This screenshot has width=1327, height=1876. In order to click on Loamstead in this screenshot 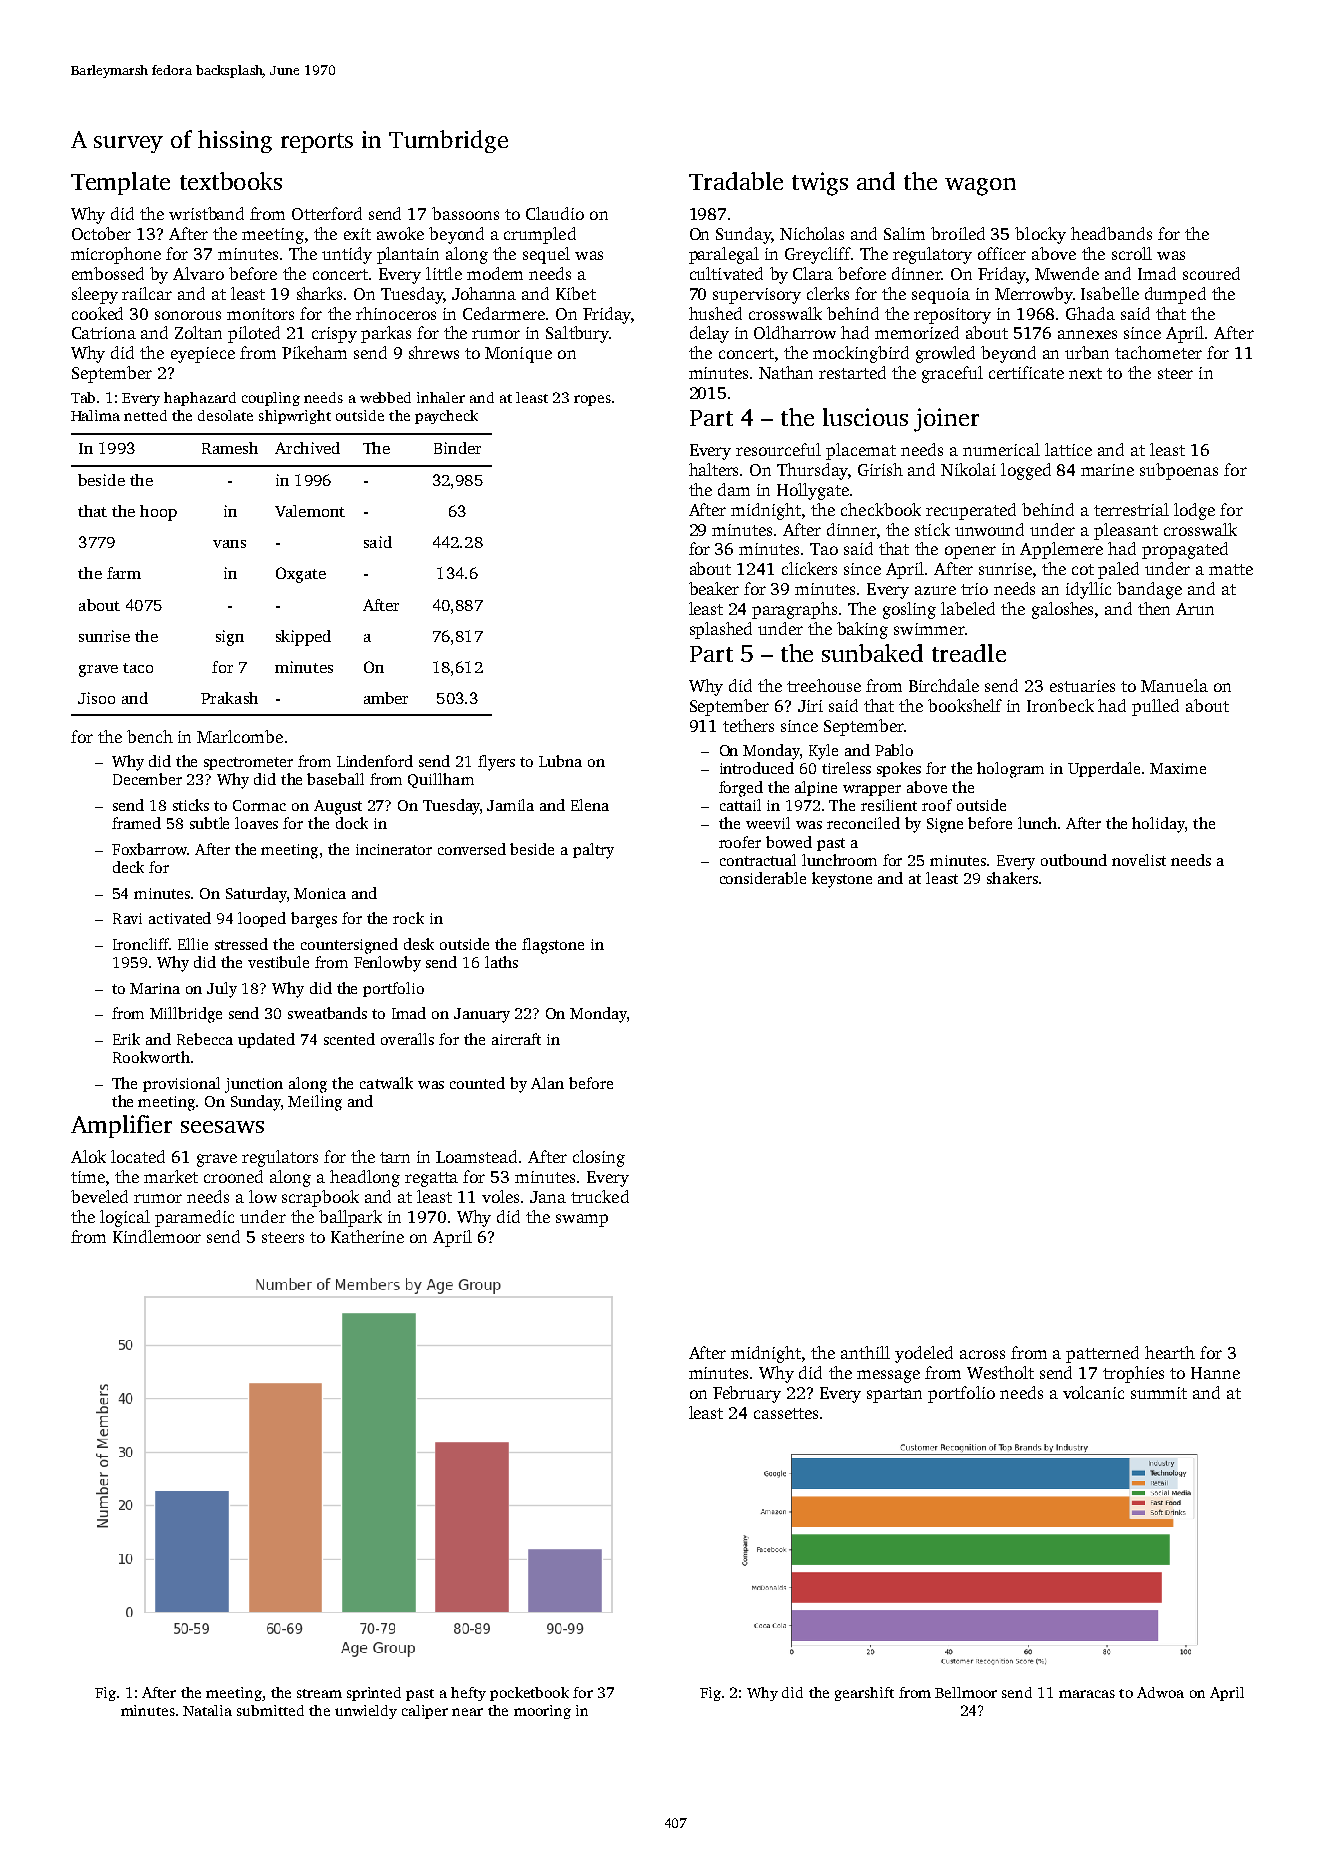, I will do `click(476, 1156)`.
